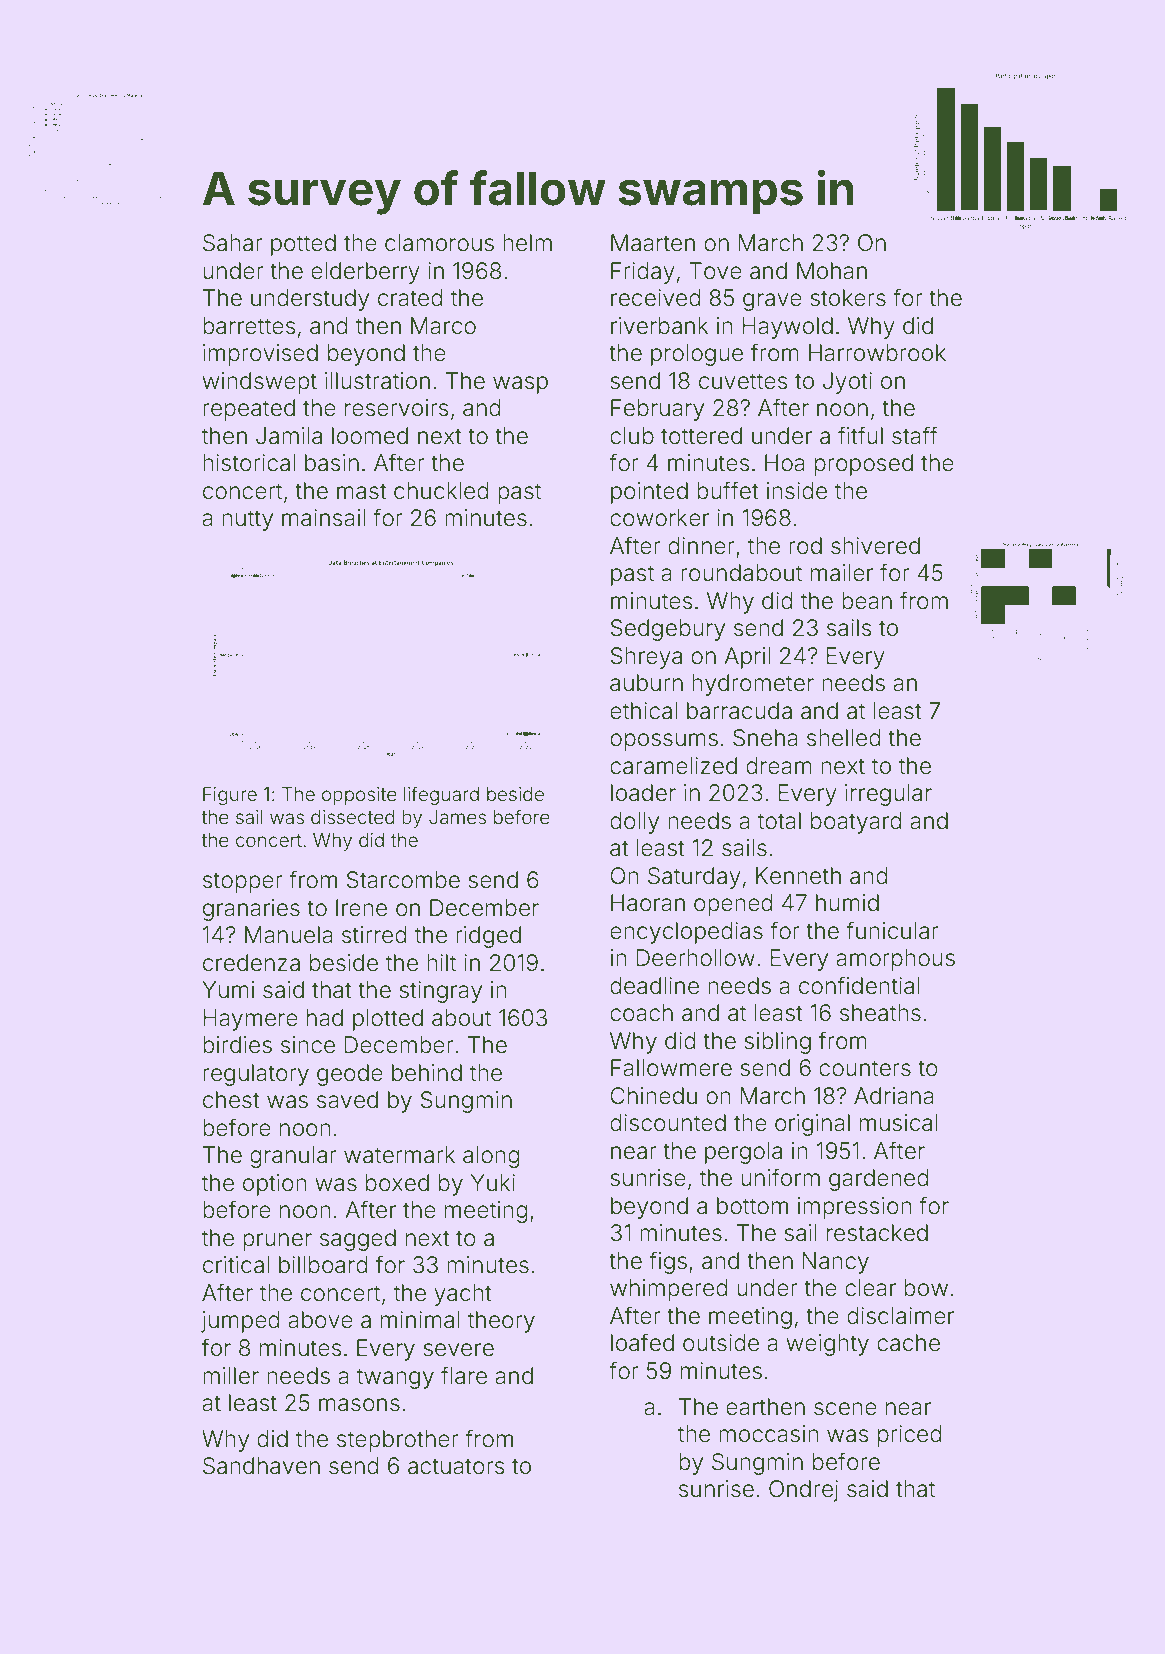 Image resolution: width=1165 pixels, height=1654 pixels. I want to click on hydrometer, so click(753, 685).
